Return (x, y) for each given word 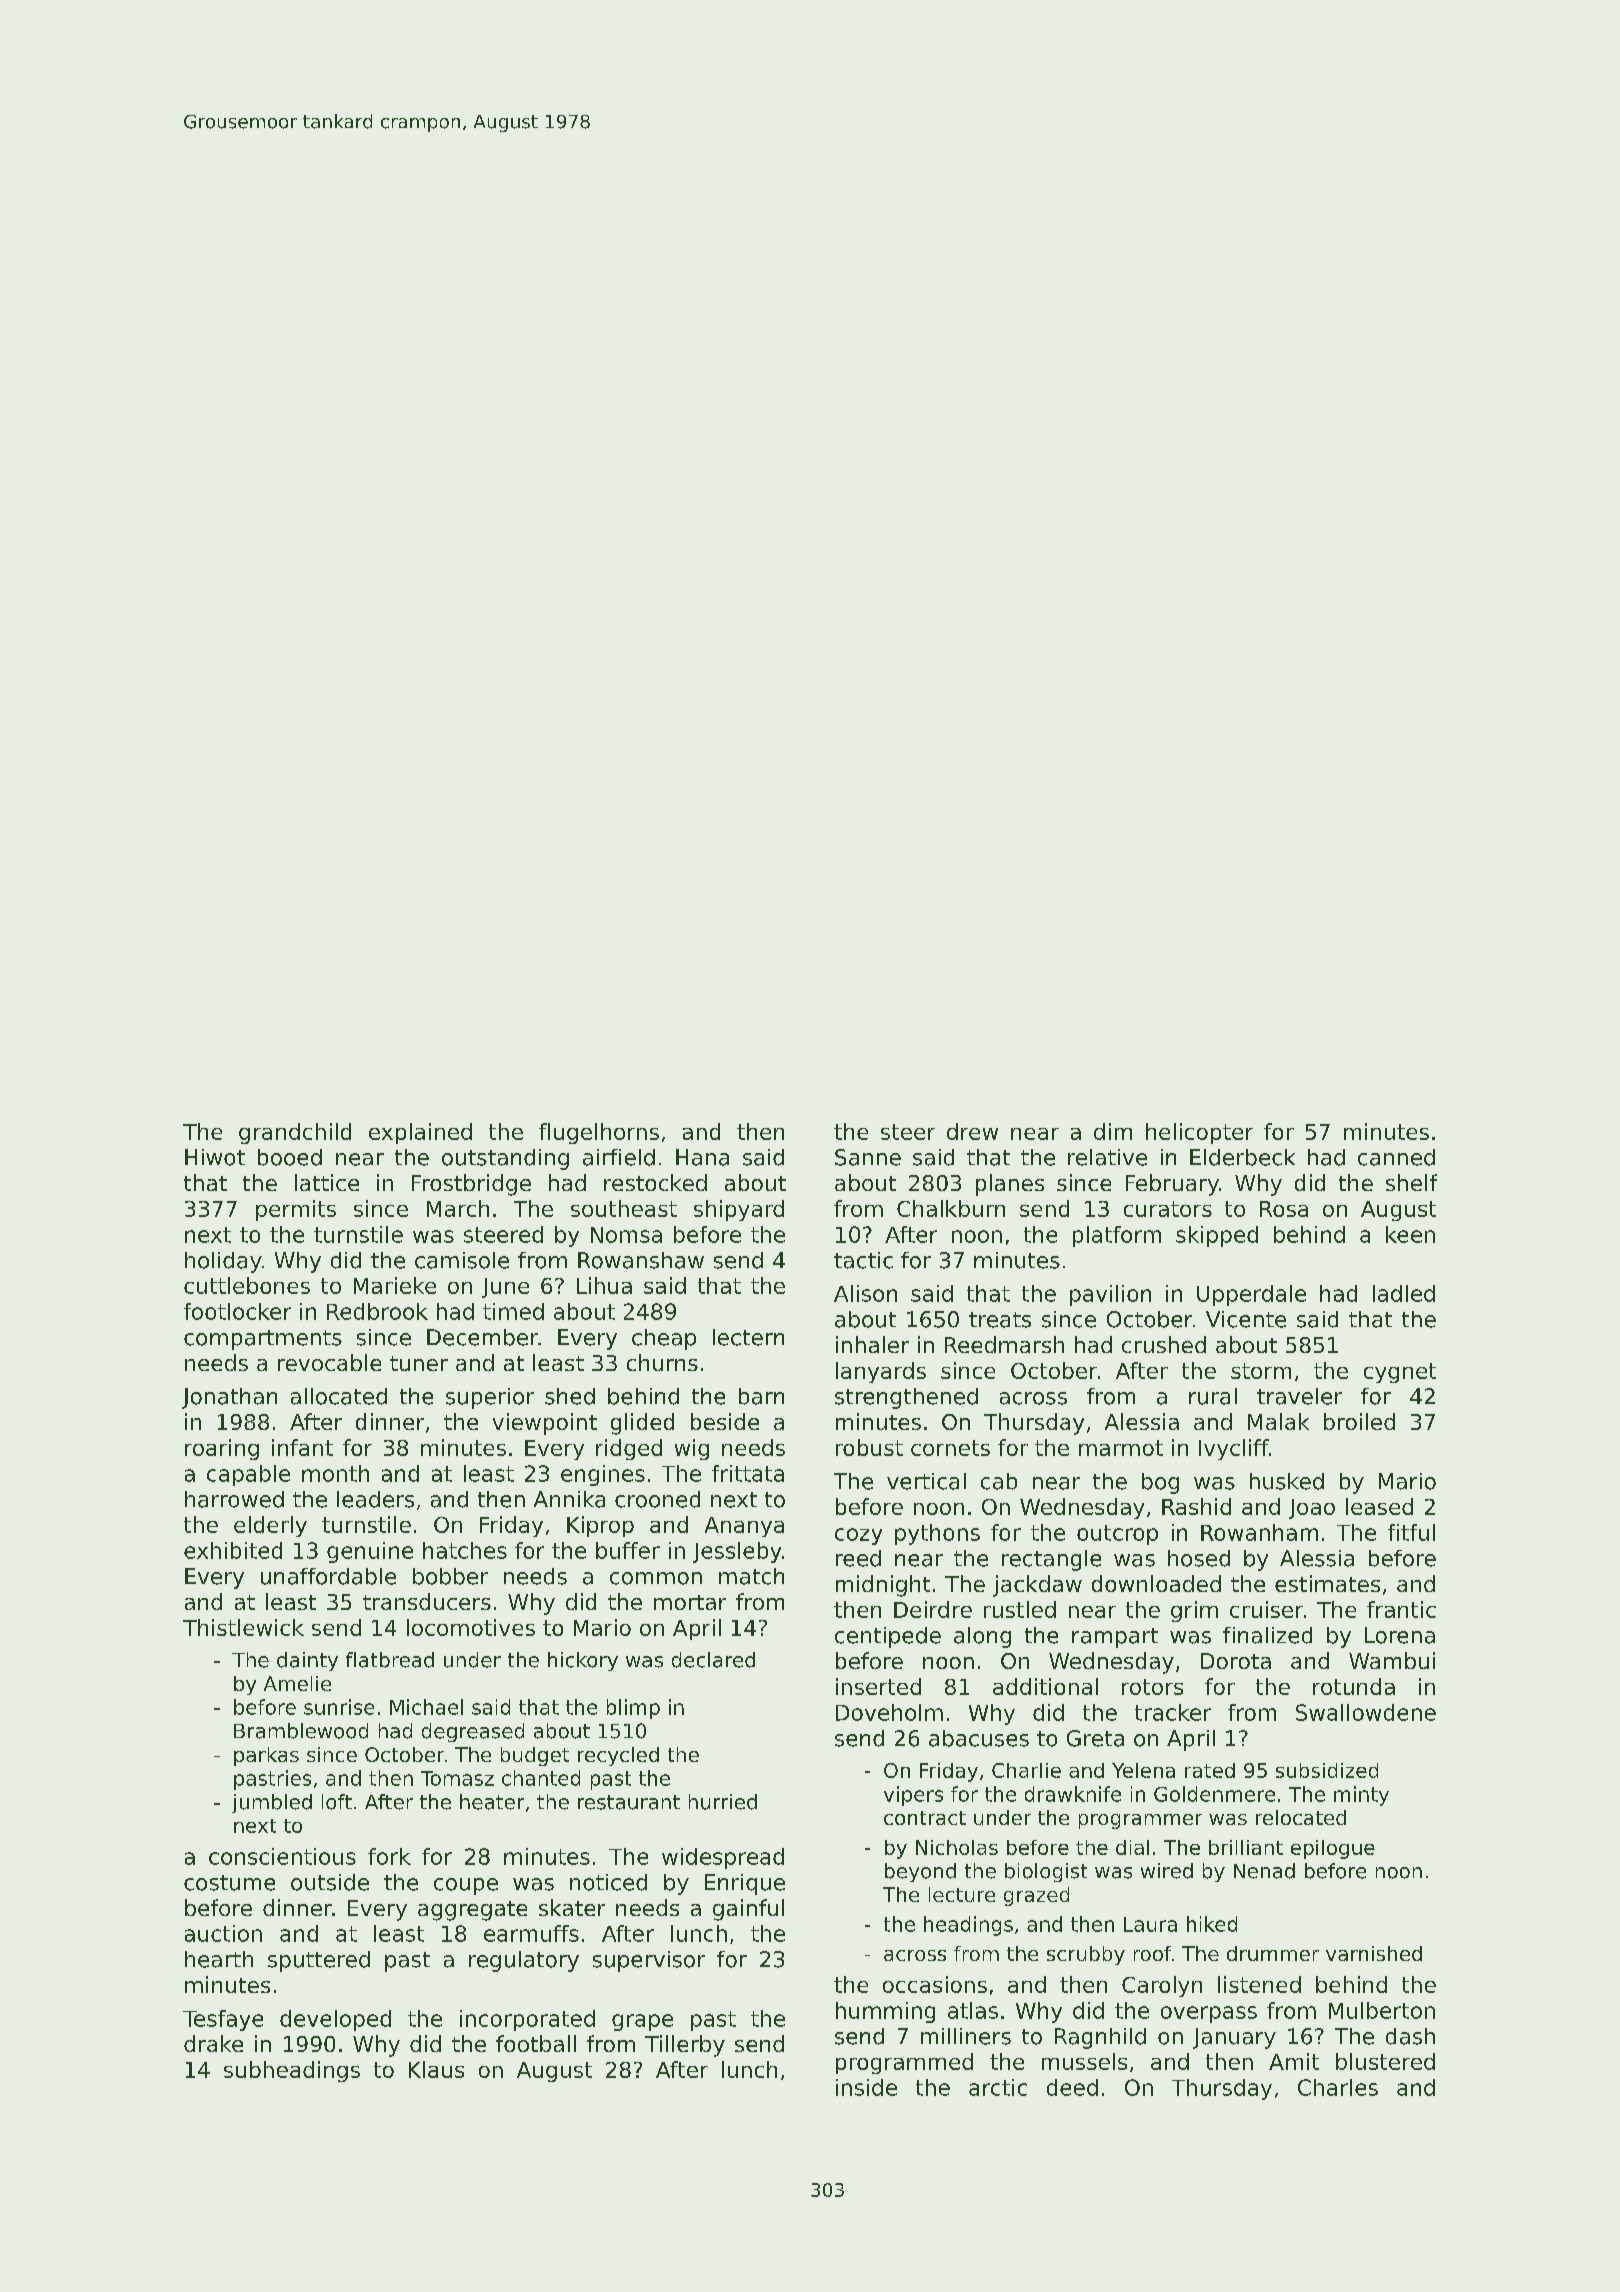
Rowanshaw (641, 1260)
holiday (223, 1262)
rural (1213, 1396)
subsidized (1327, 1770)
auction (223, 1933)
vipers (913, 1796)
